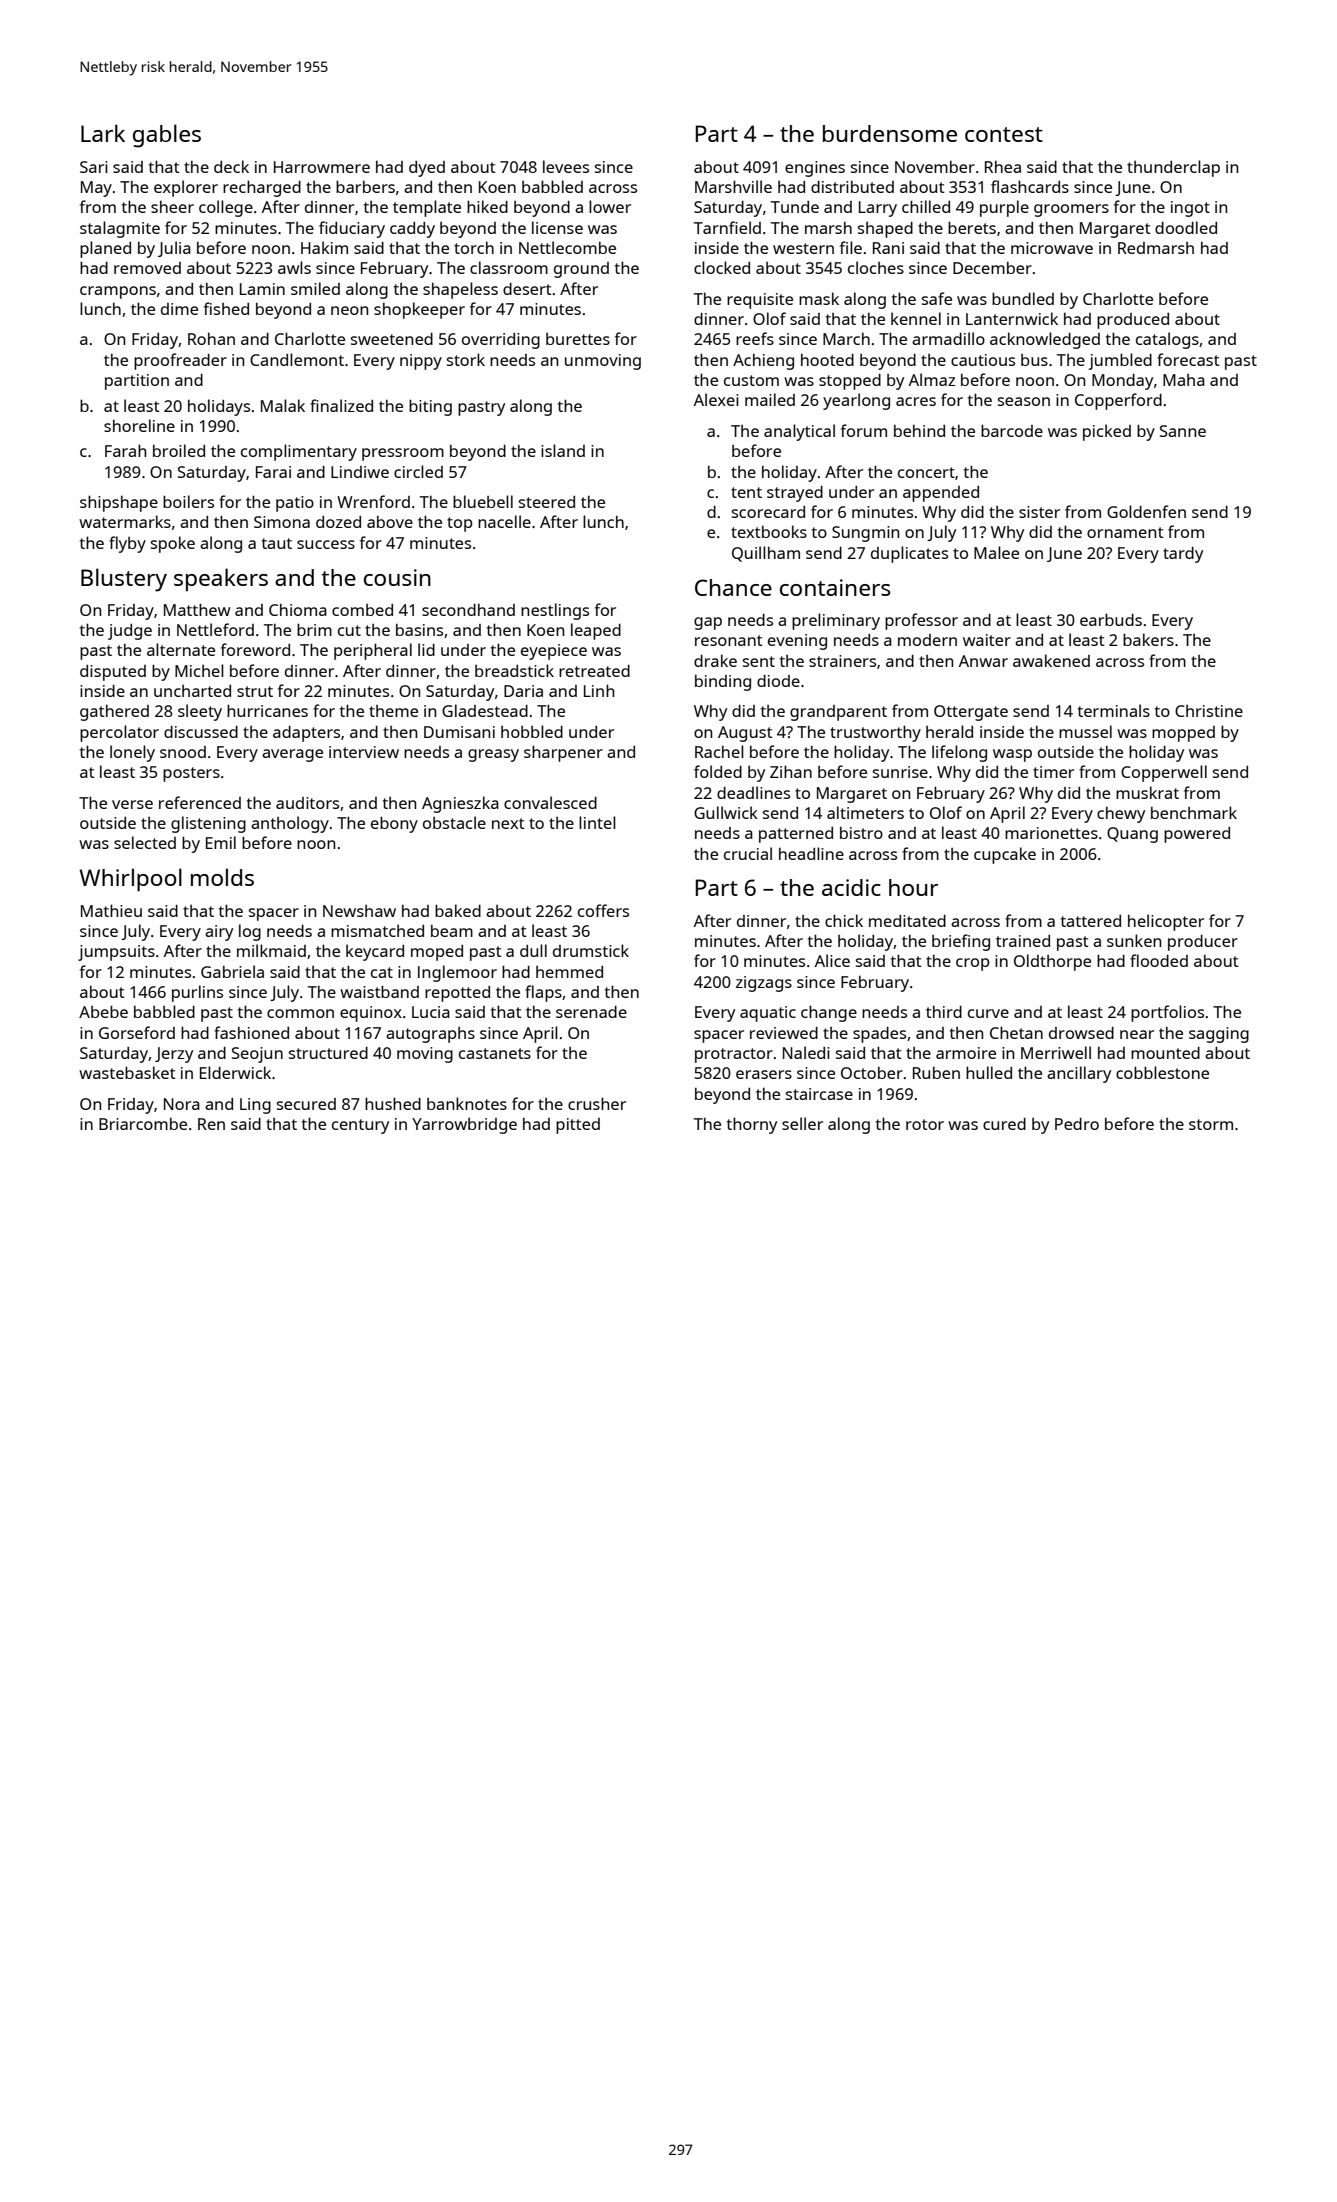 This screenshot has height=2202, width=1337. I want to click on Sari, so click(94, 167).
